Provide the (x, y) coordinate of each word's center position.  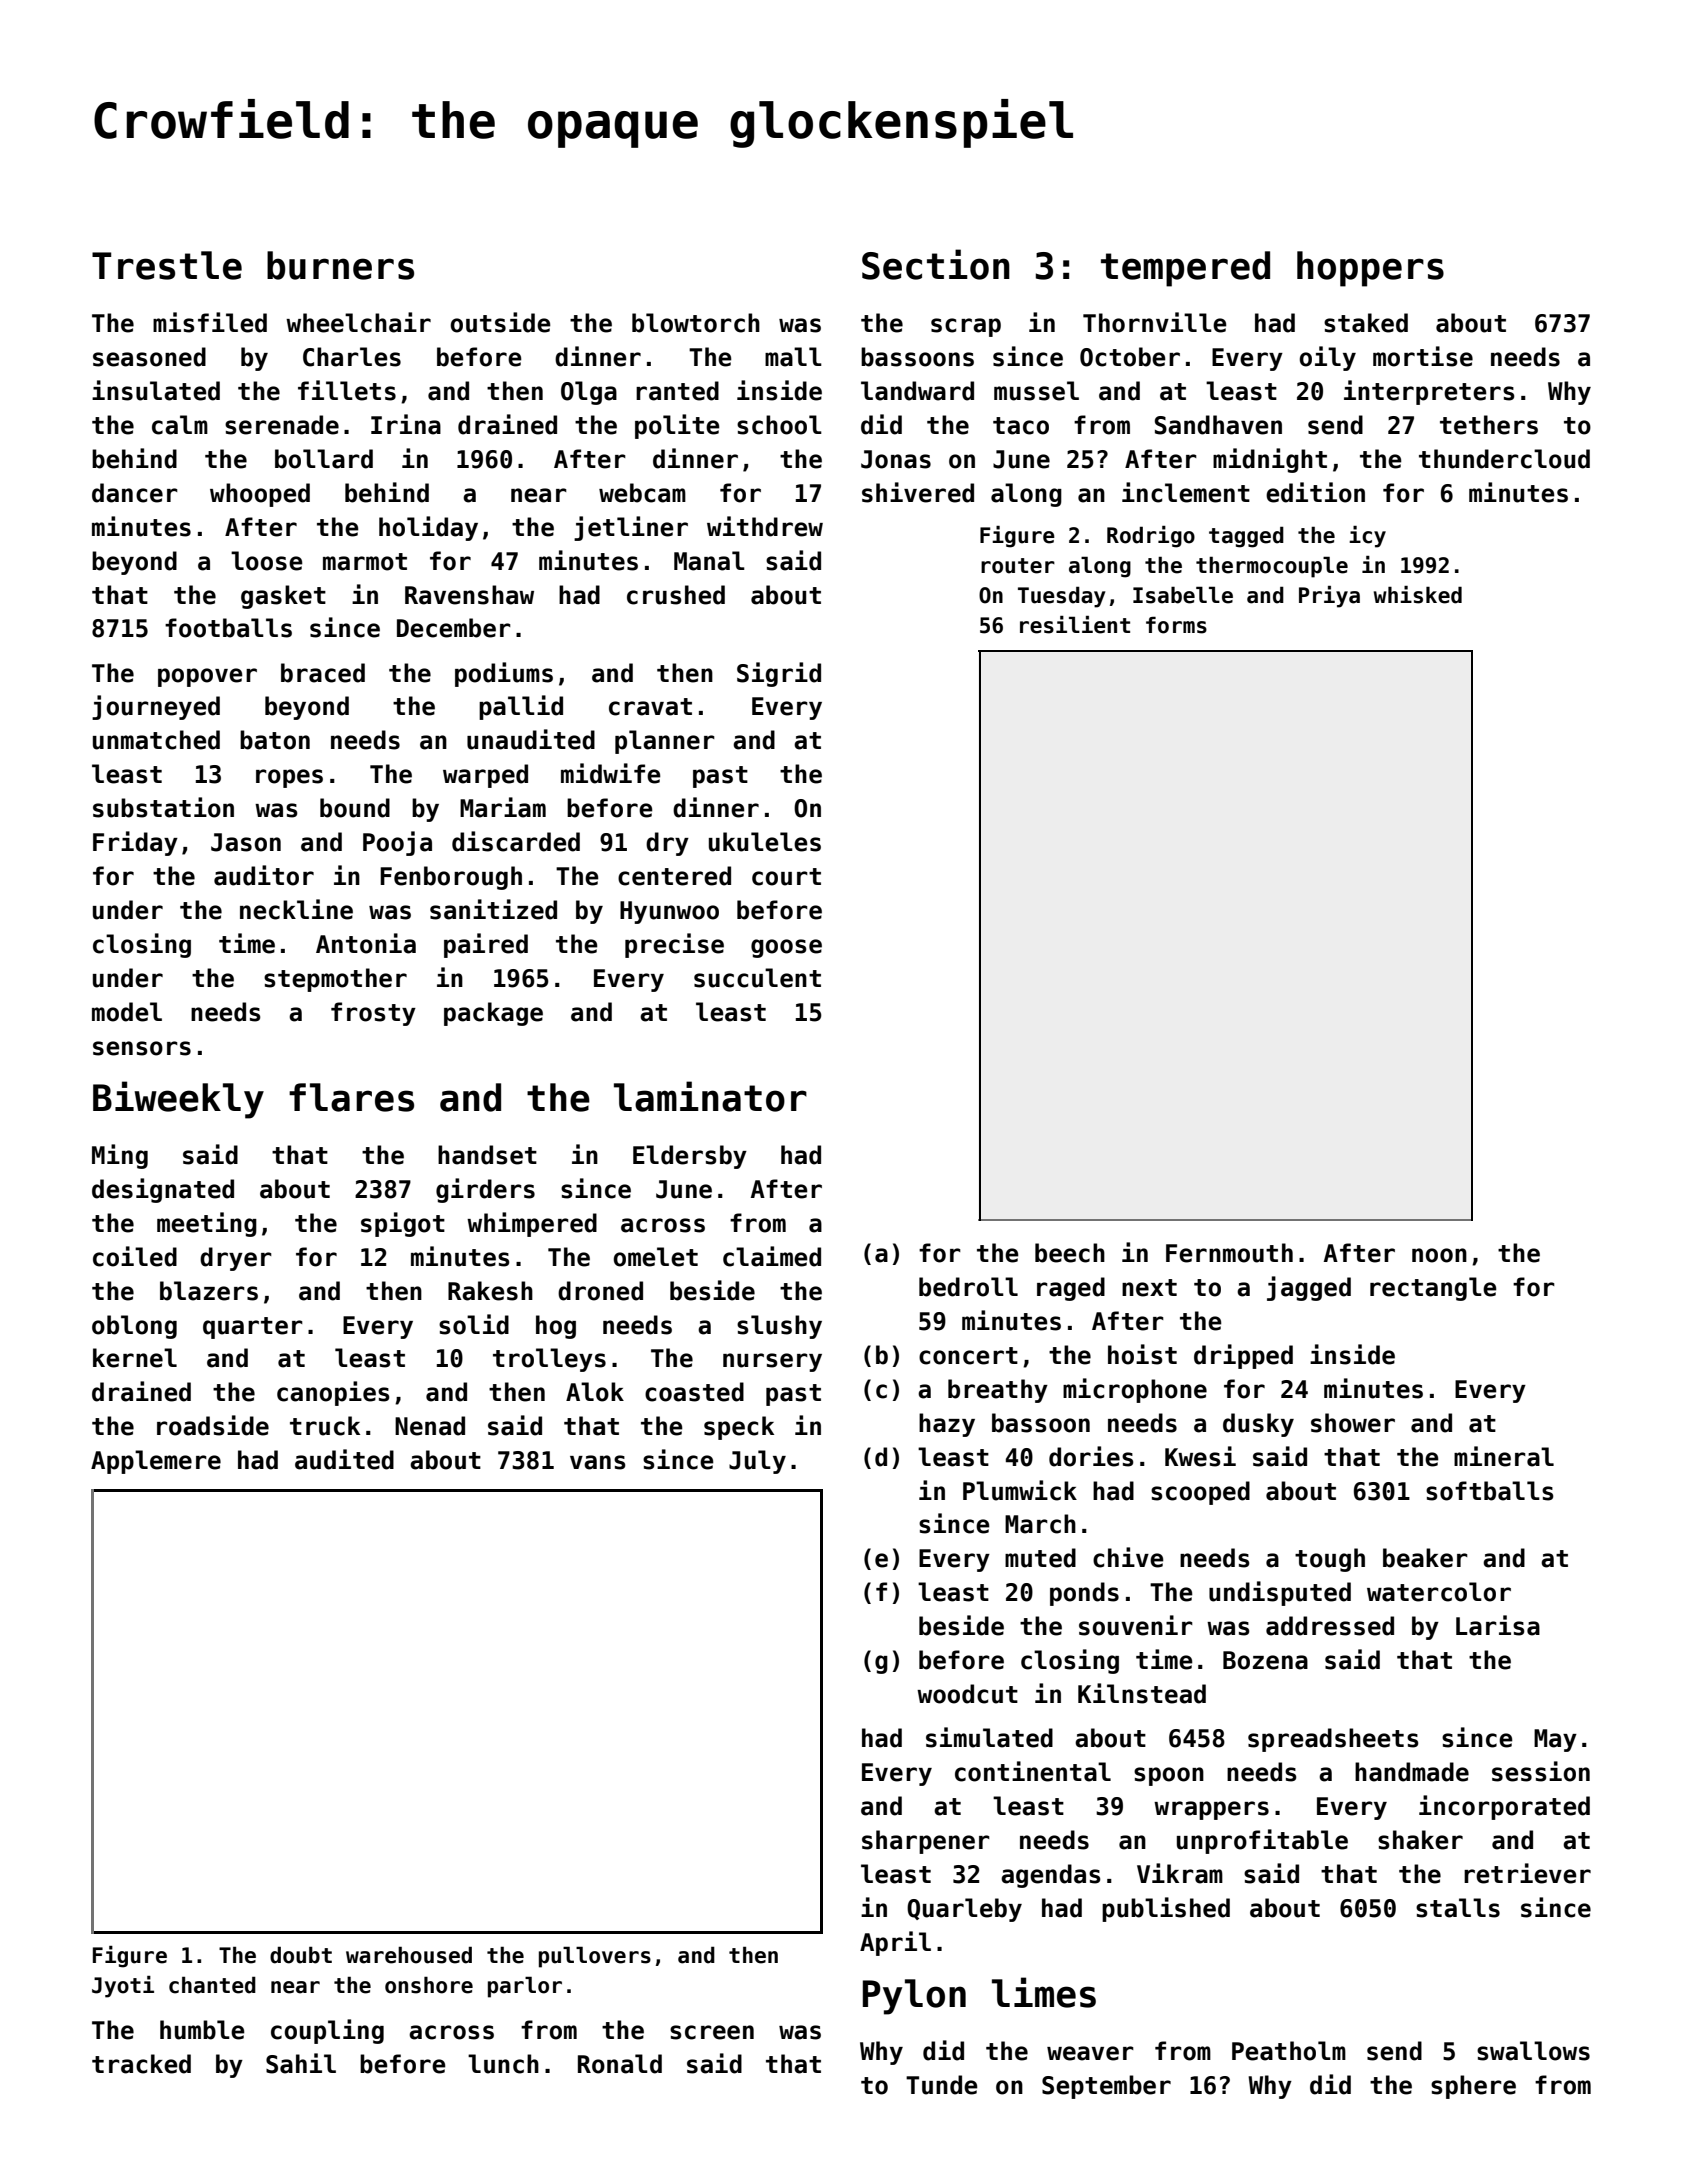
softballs (1490, 1491)
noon (1439, 1255)
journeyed (156, 707)
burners (340, 265)
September (1106, 2087)
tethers (1489, 425)
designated (163, 1190)
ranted (677, 391)
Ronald (620, 2064)
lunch (503, 2064)
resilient (1075, 625)
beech (1070, 1253)
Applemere (156, 1462)
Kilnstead (1142, 1693)
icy (1367, 537)
